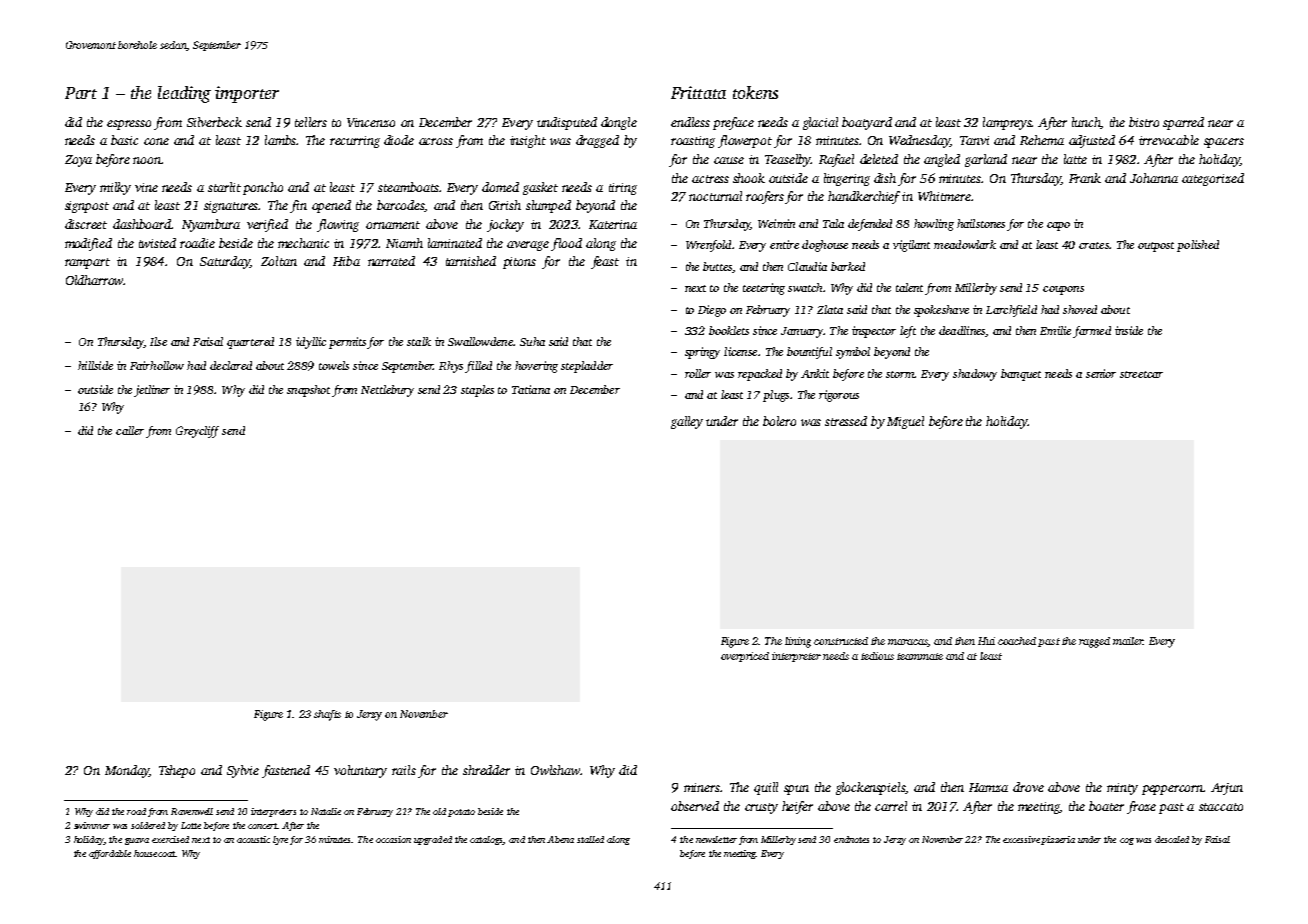 Image resolution: width=1308 pixels, height=924 pixels. Describe the element at coordinates (745, 657) in the page. I see `overpriced` at that location.
